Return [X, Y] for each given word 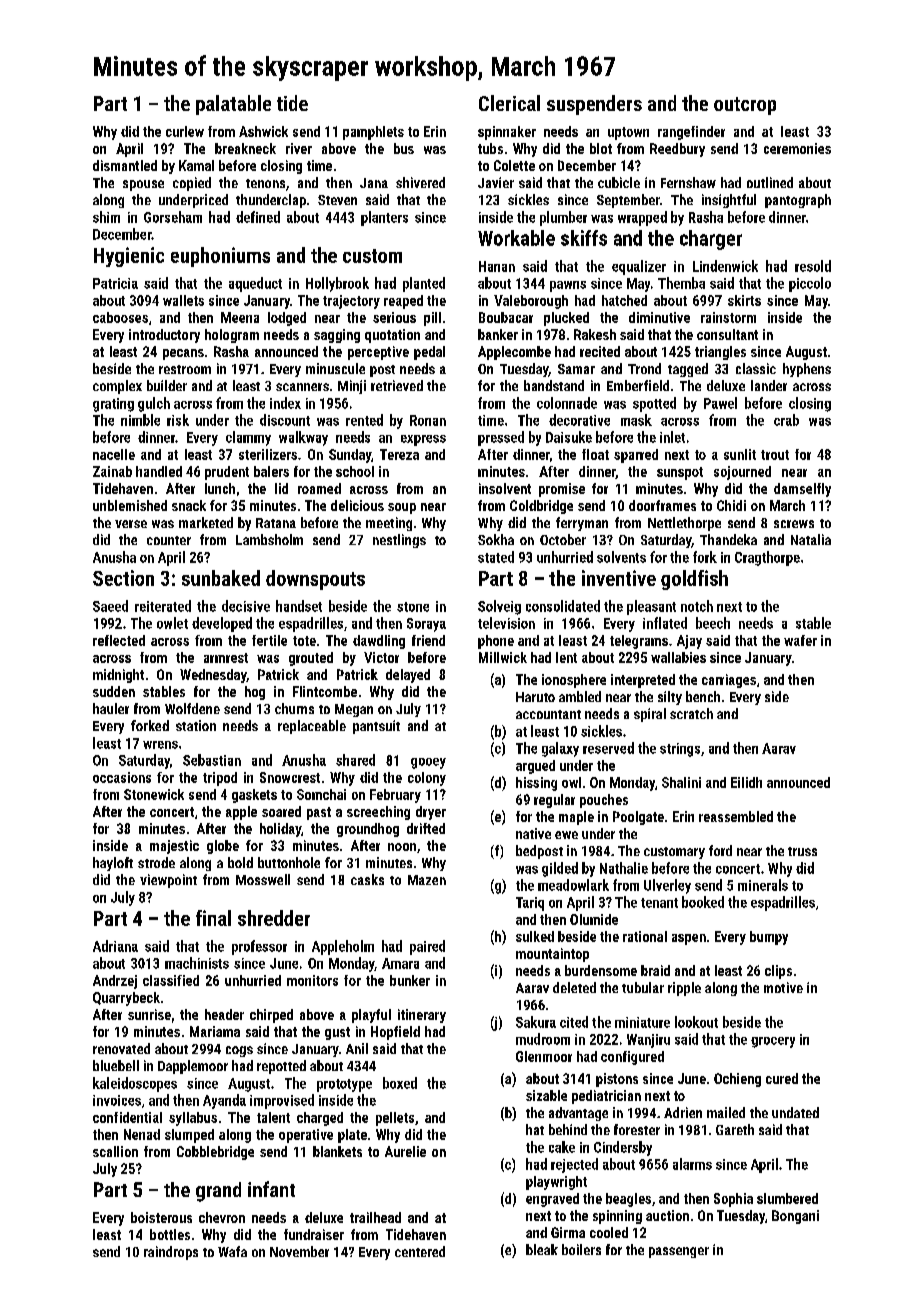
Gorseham [173, 217]
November [299, 1251]
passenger [679, 1252]
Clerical [509, 103]
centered [420, 1251]
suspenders [594, 105]
